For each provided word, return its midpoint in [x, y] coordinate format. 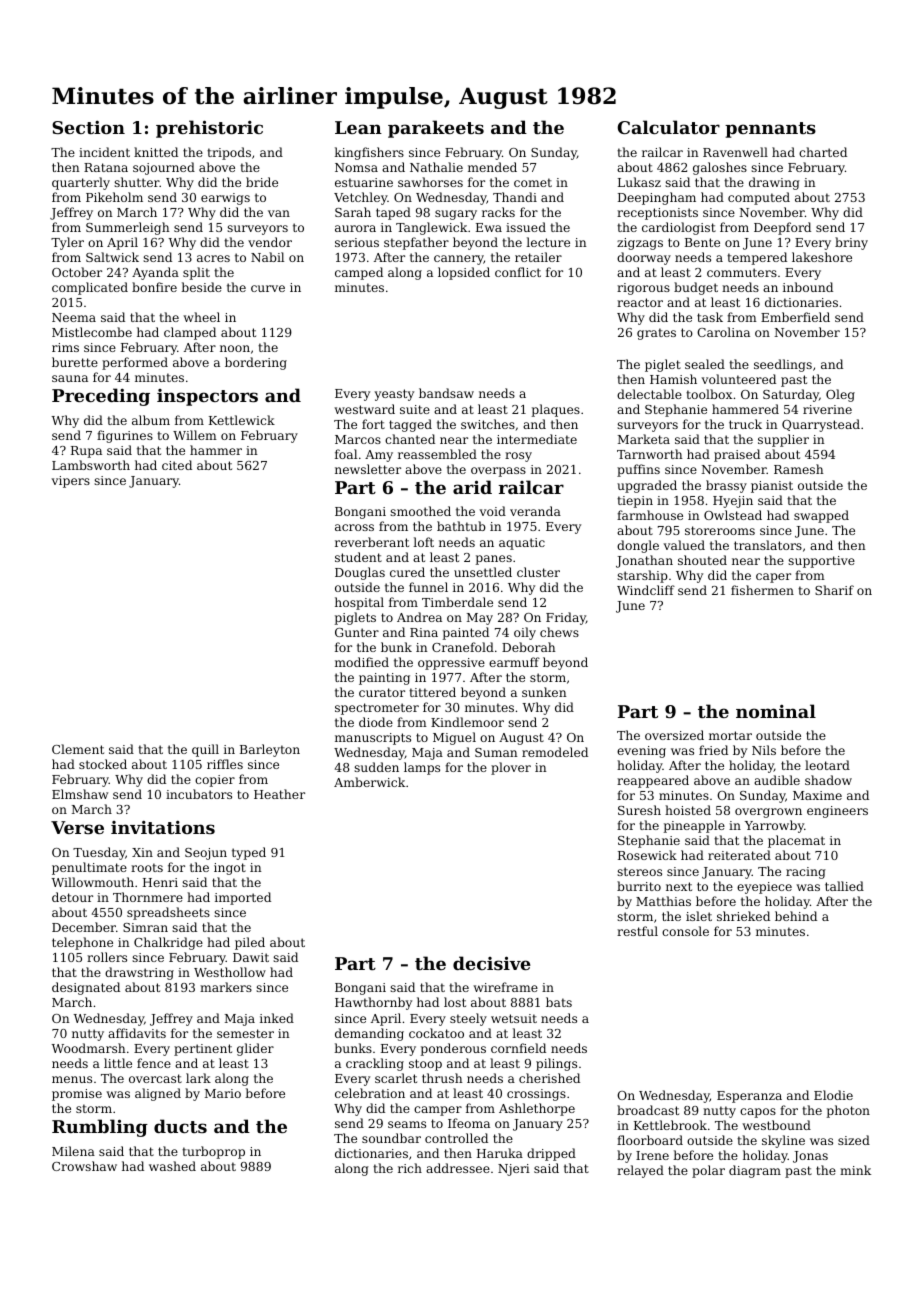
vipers [71, 482]
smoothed [420, 511]
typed [249, 853]
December [84, 927]
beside [201, 287]
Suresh [639, 810]
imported [243, 898]
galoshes [720, 168]
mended [492, 167]
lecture [548, 242]
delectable [649, 394]
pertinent [203, 1050]
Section [88, 127]
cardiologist [679, 228]
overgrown [768, 813]
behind [796, 916]
